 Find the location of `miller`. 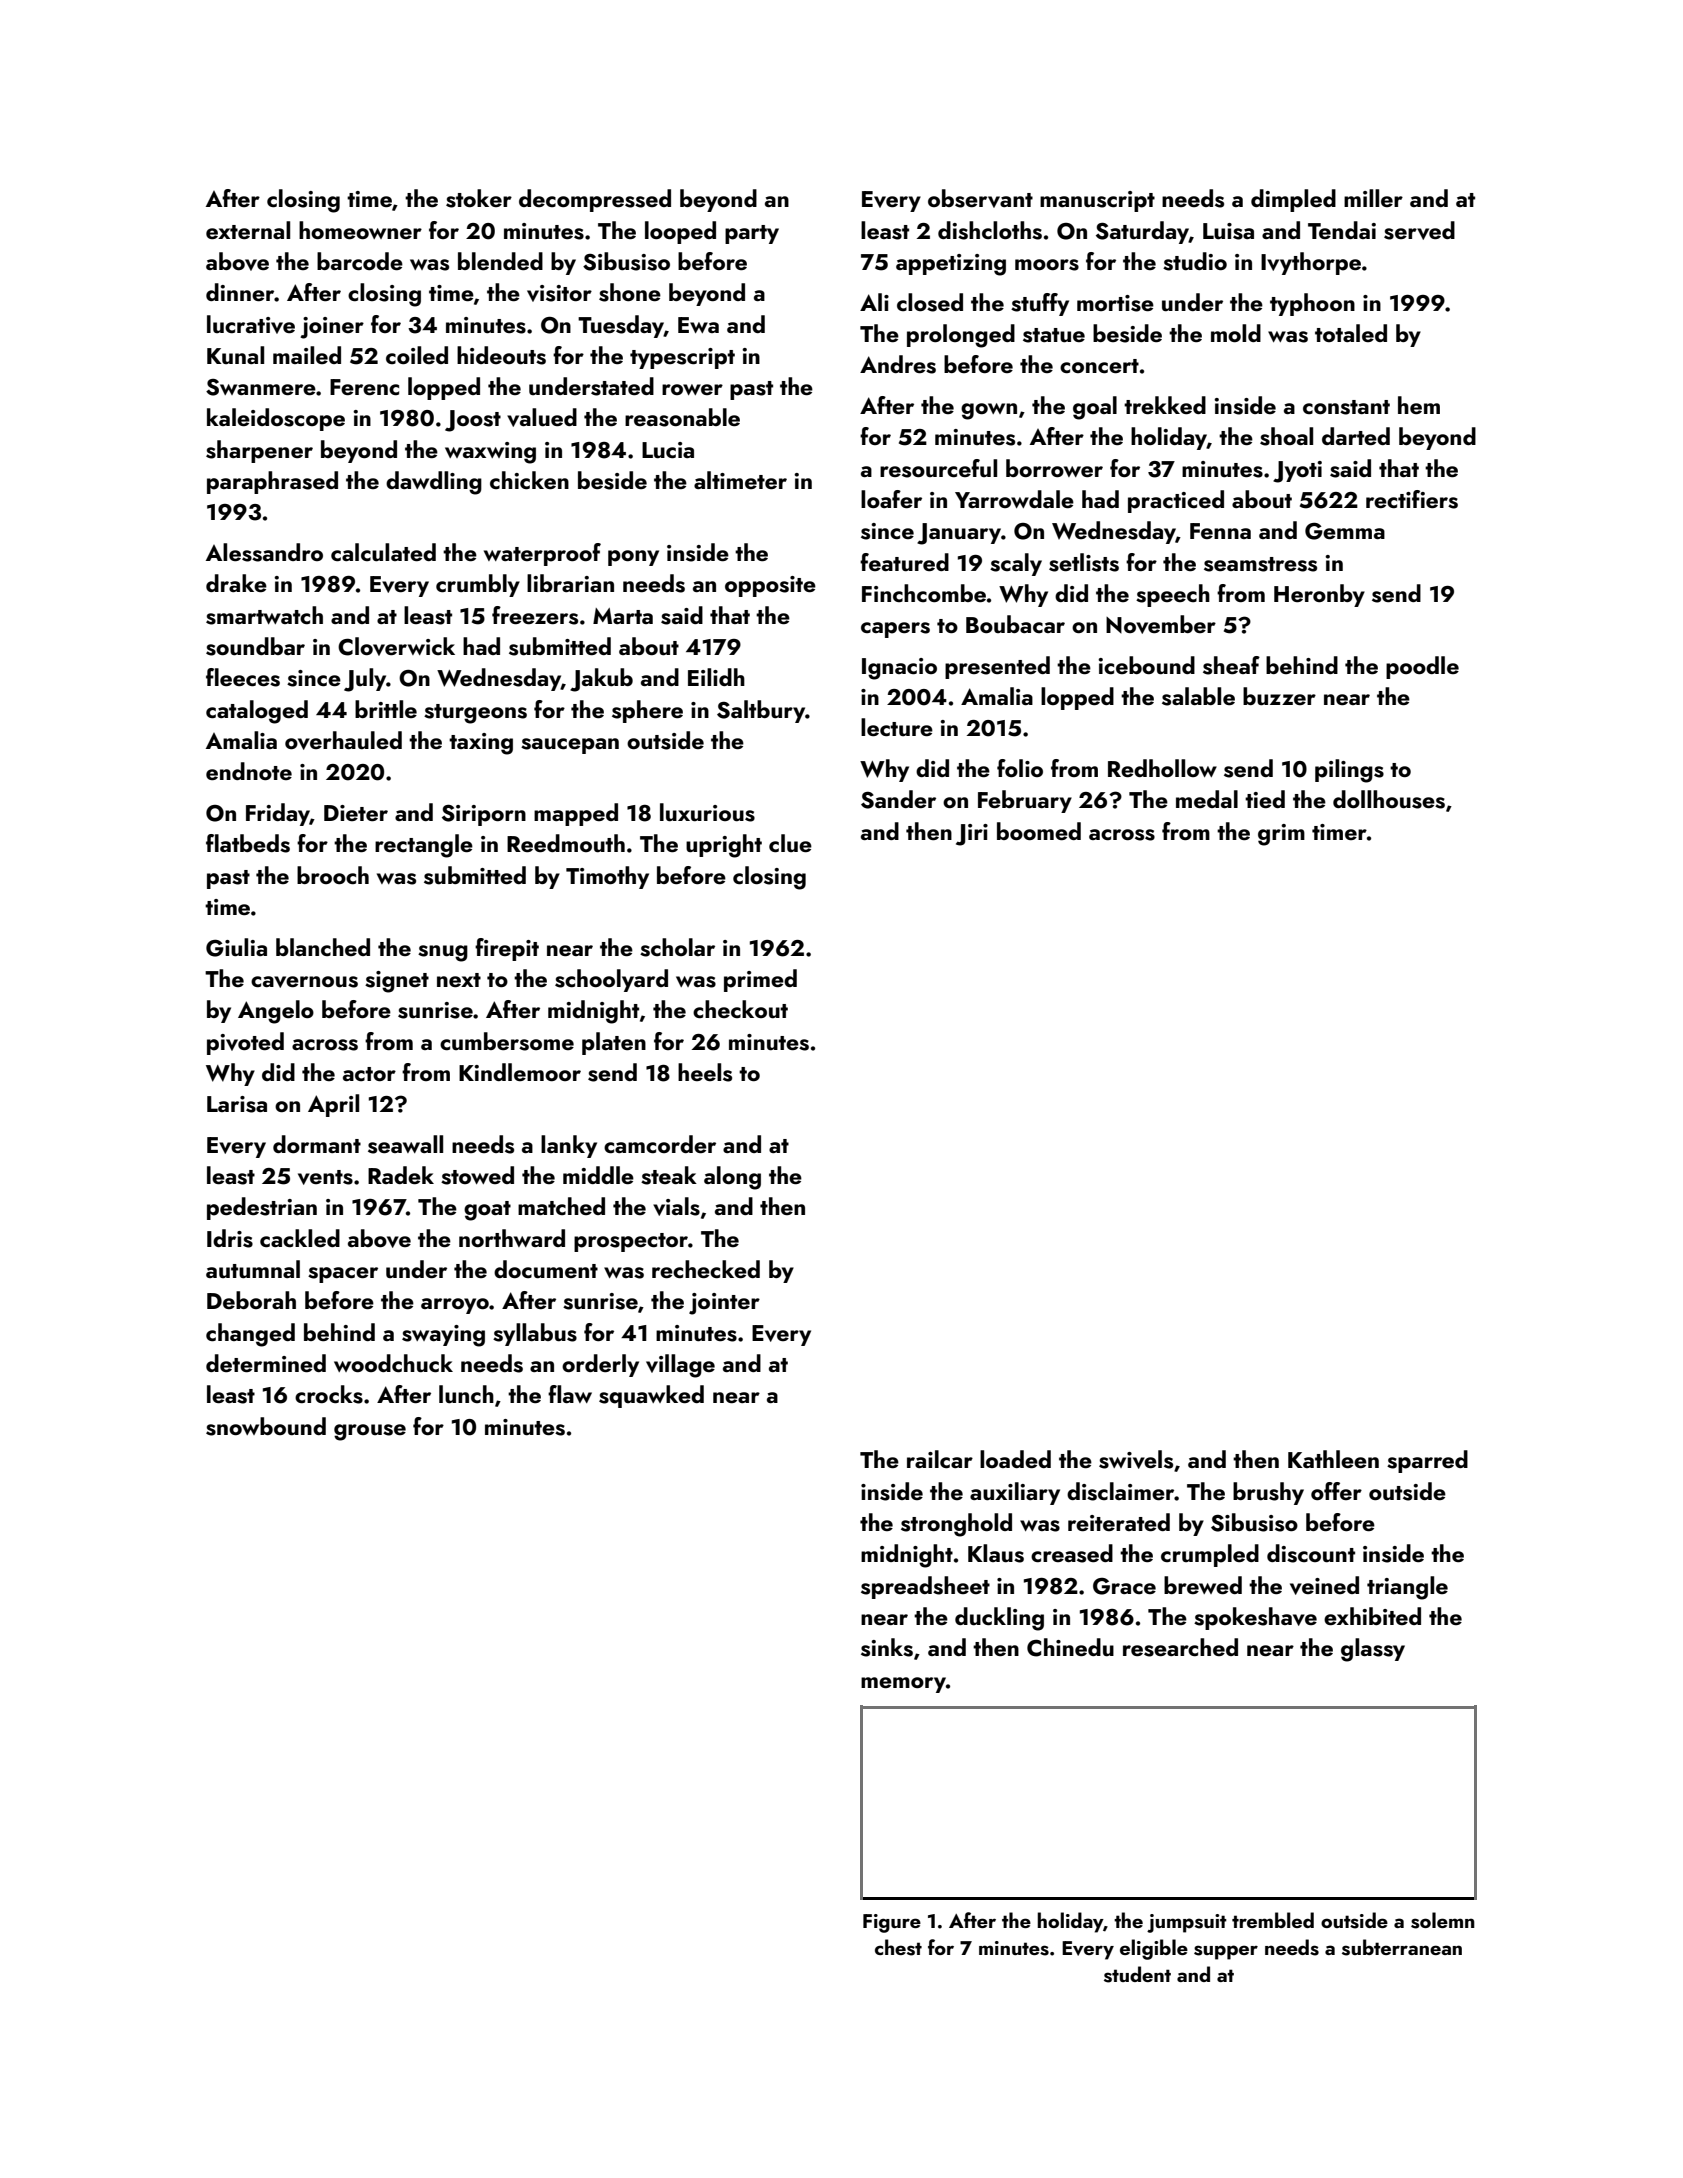

miller is located at coordinates (1373, 198).
